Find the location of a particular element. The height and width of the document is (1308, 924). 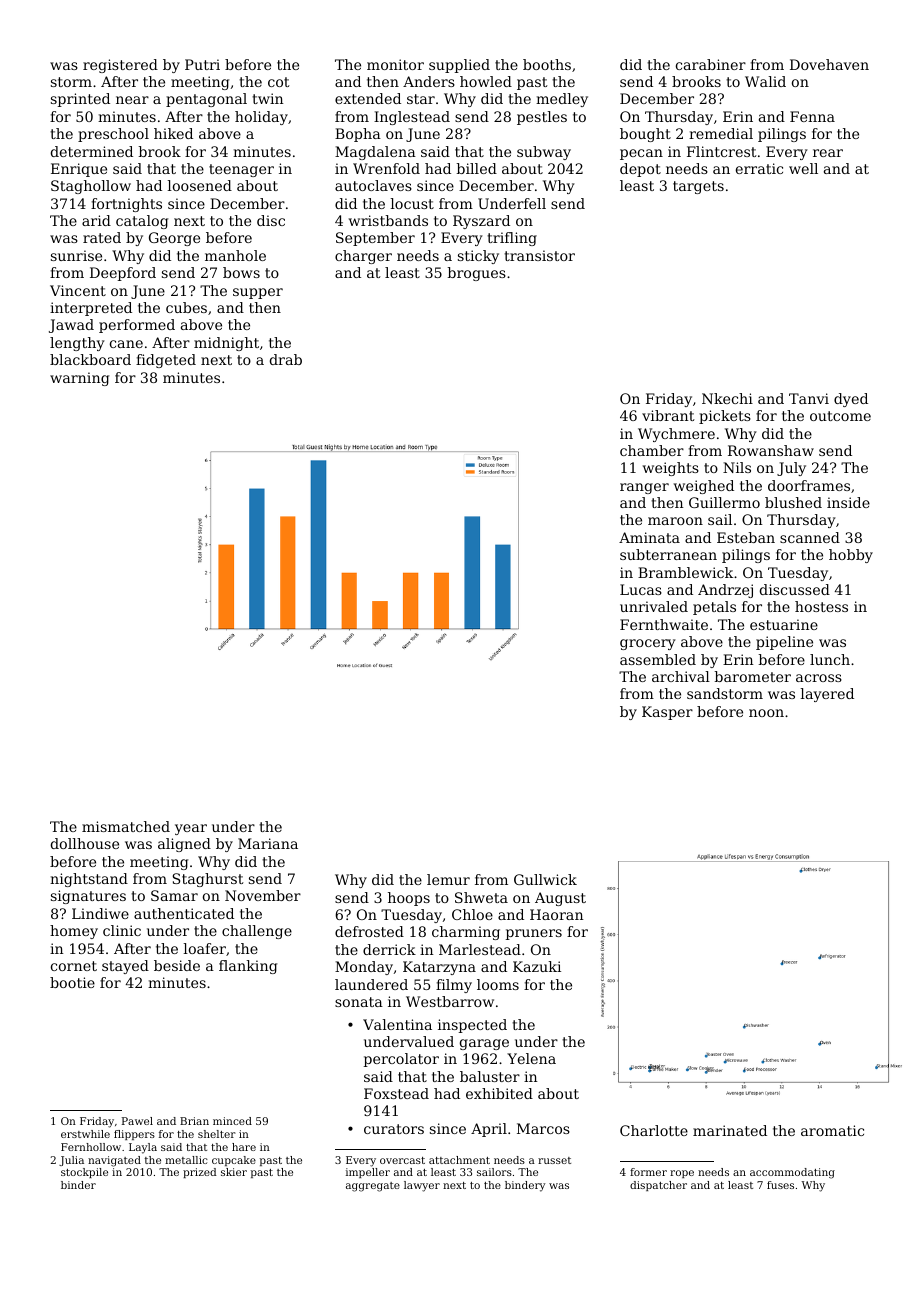

Dovehaven is located at coordinates (829, 64).
